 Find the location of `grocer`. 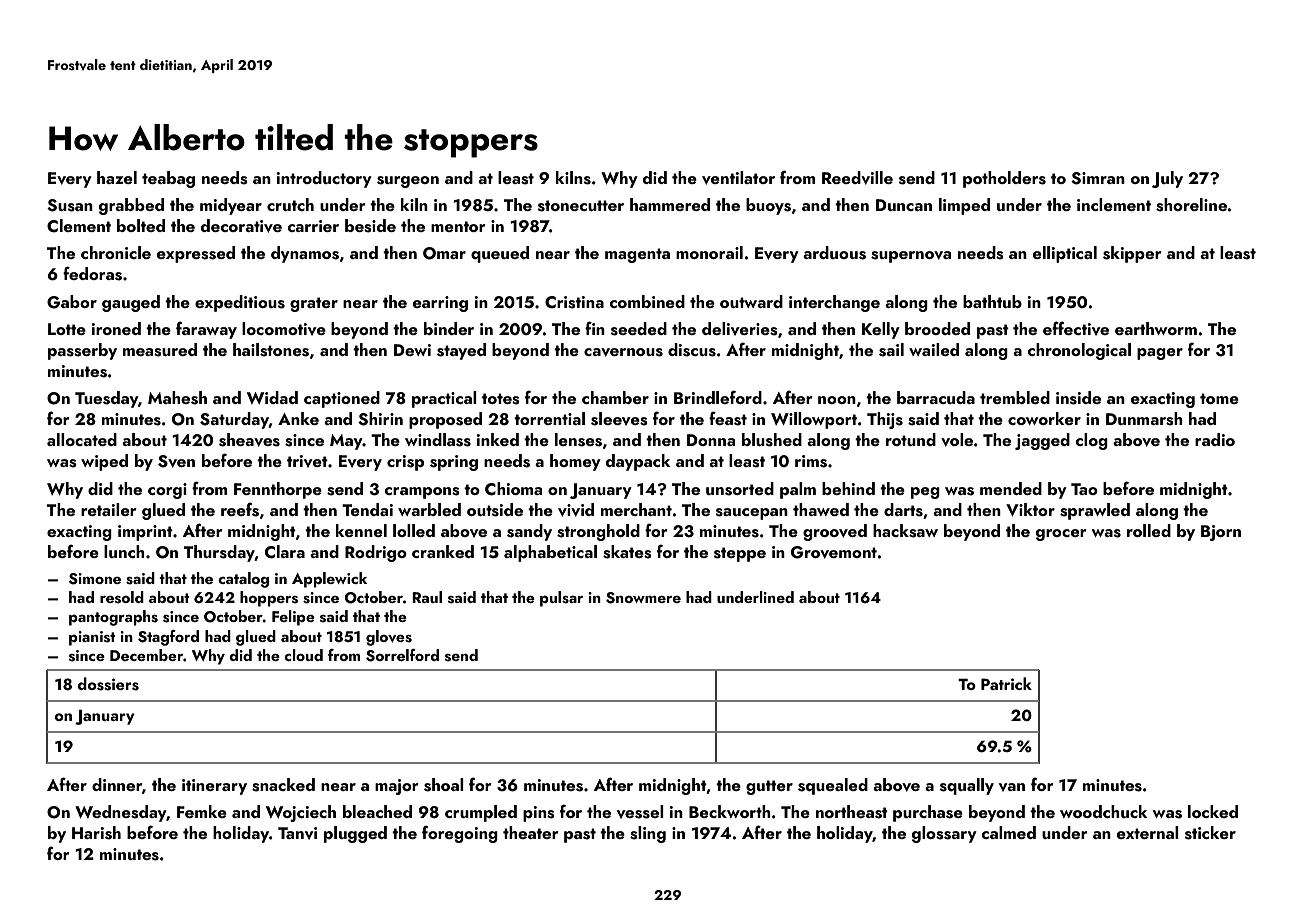

grocer is located at coordinates (1061, 535).
